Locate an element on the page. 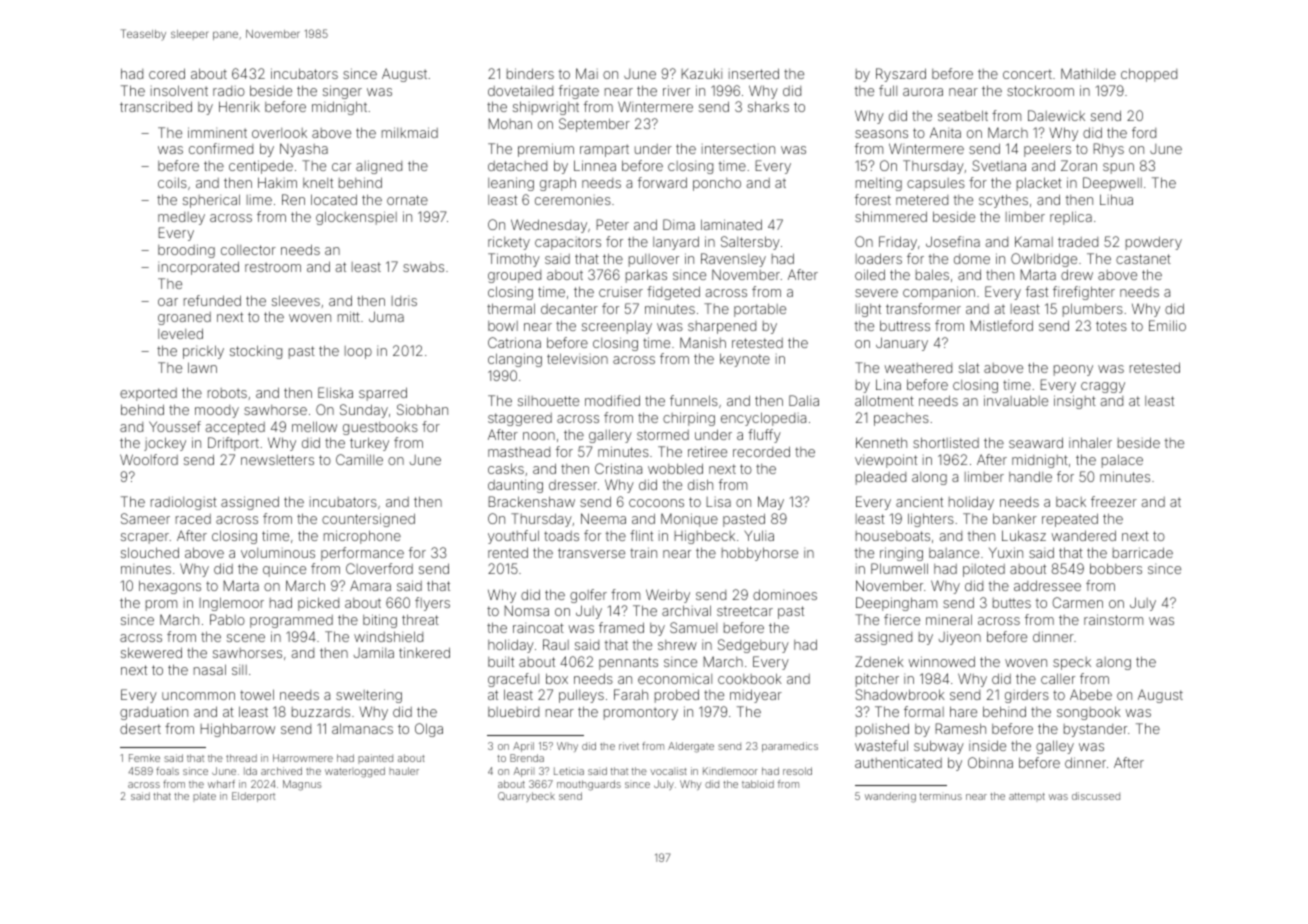 Image resolution: width=1308 pixels, height=924 pixels. invaluable is located at coordinates (1016, 400).
